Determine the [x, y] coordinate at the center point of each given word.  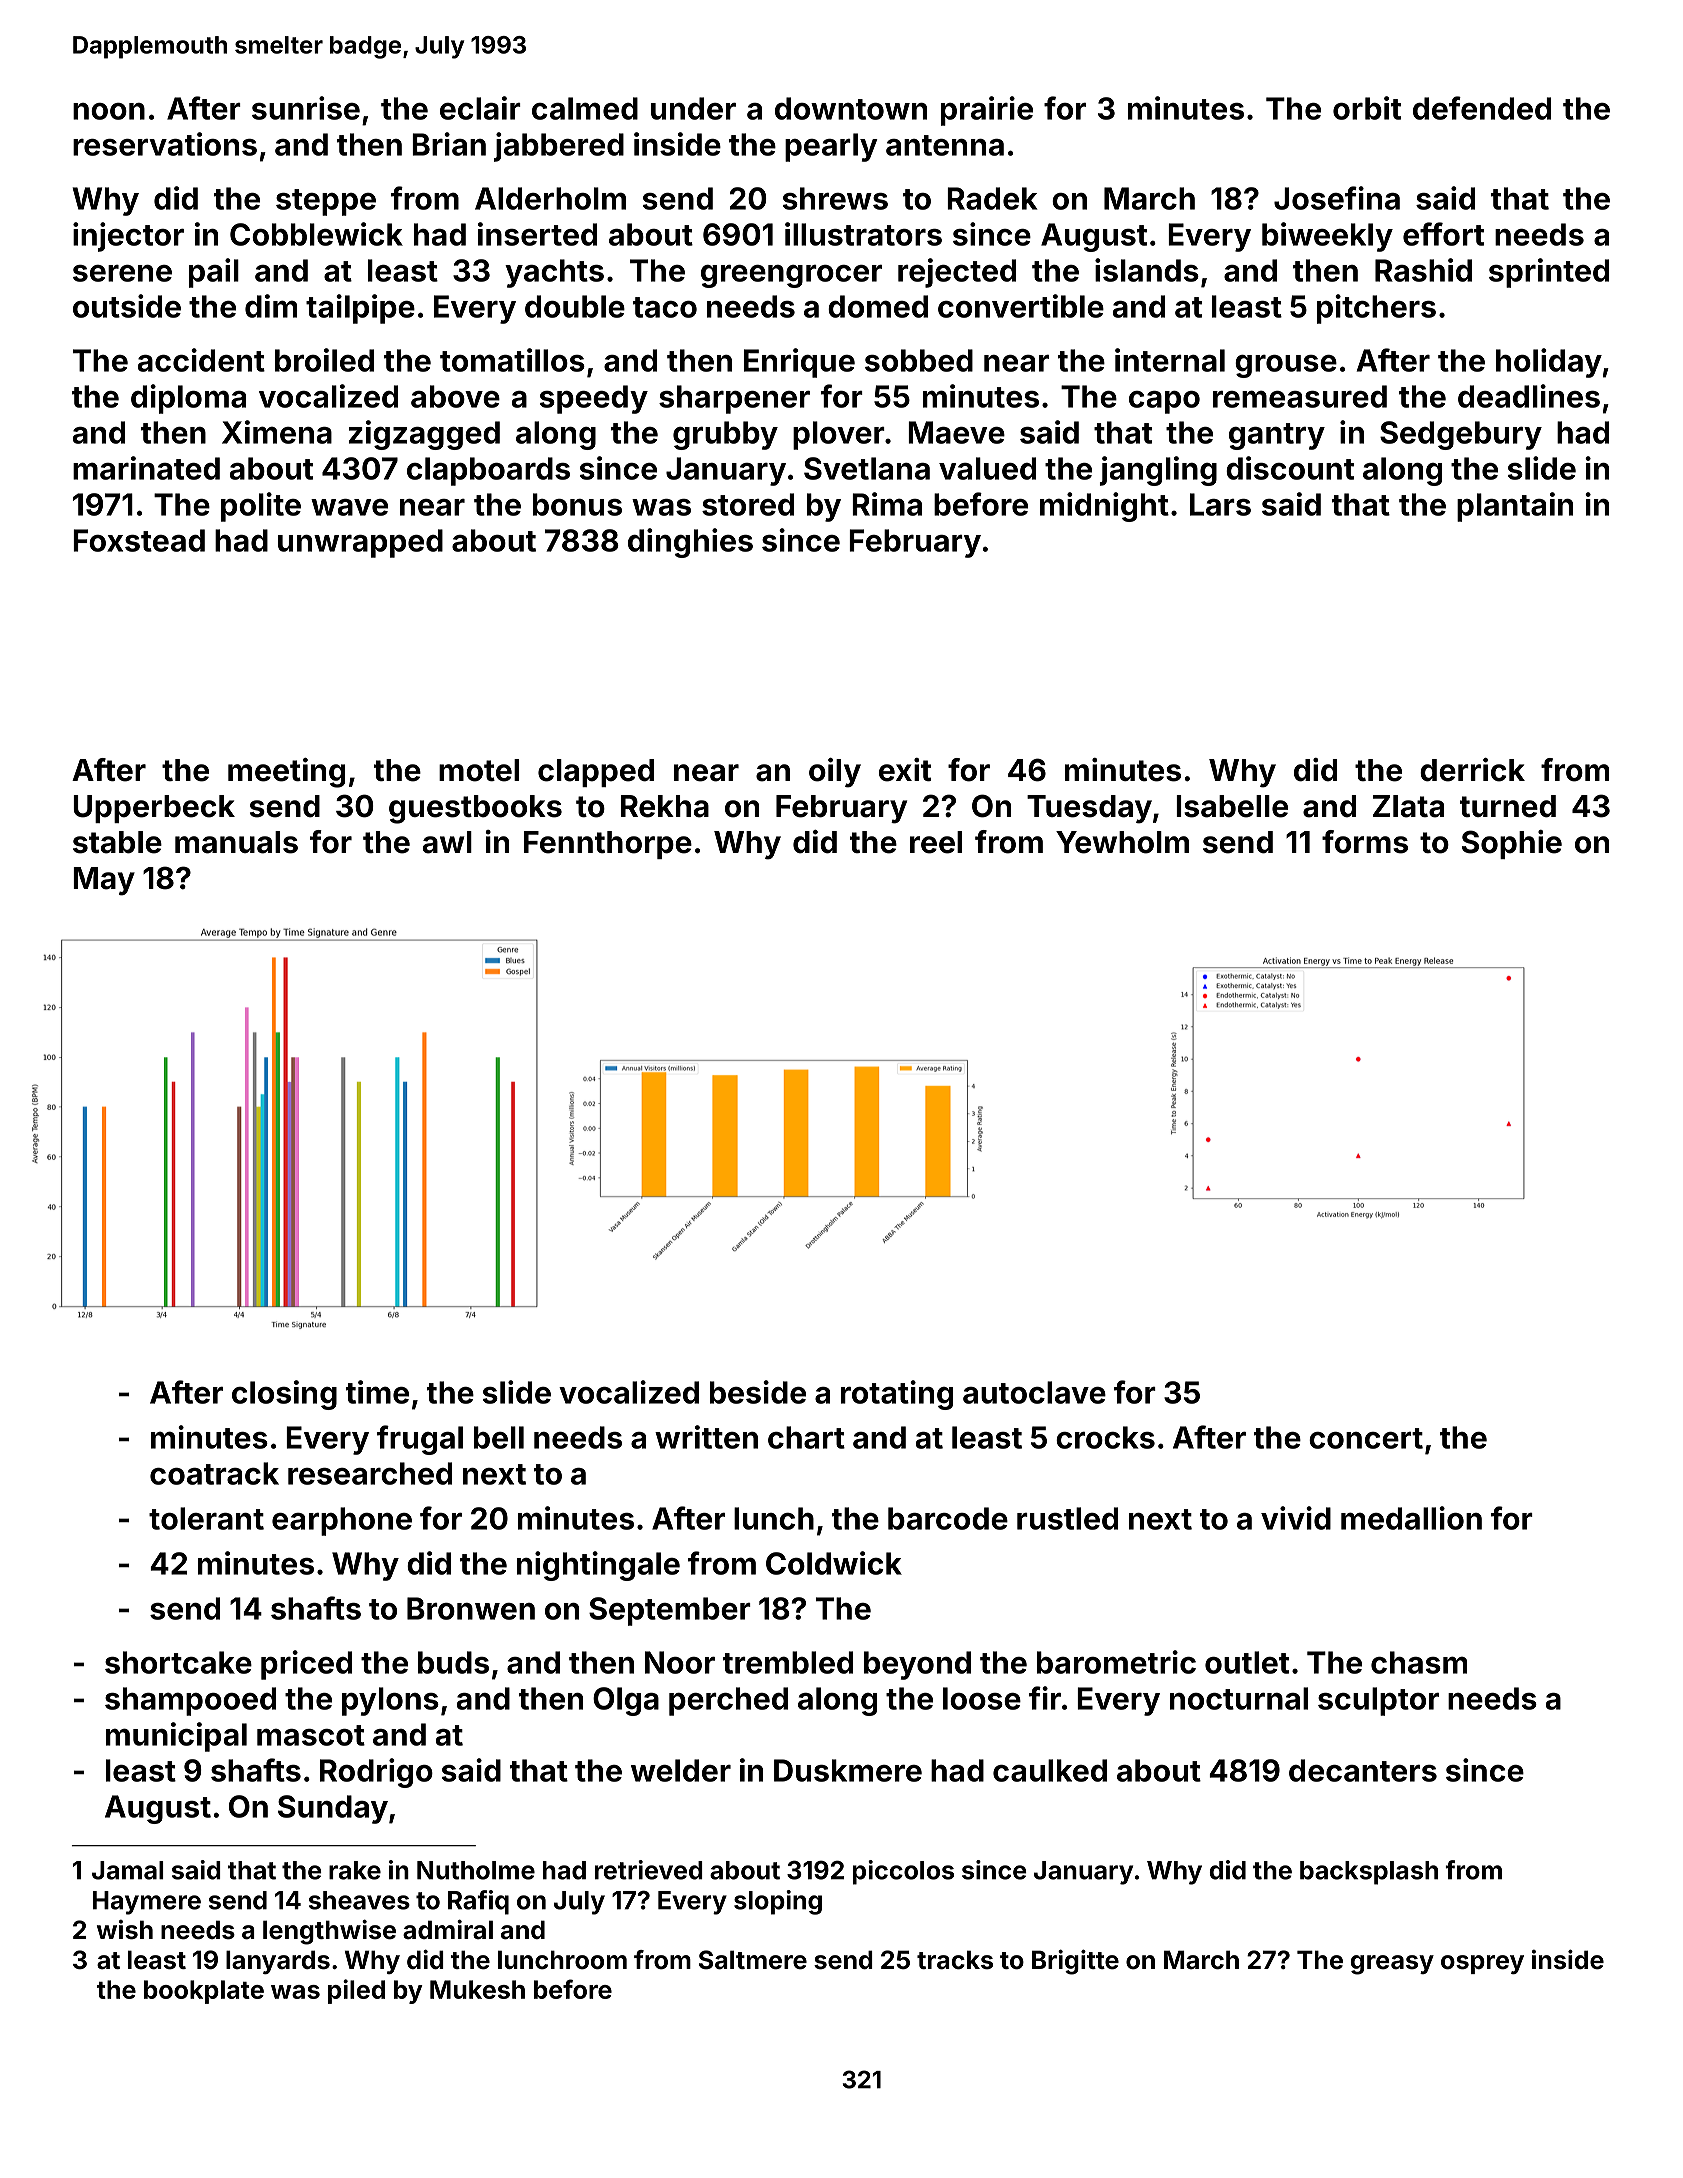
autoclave [1034, 1392]
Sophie [1512, 844]
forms [1365, 842]
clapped [596, 773]
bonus [577, 504]
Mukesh [477, 1989]
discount [1290, 468]
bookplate [204, 1992]
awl [447, 842]
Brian [449, 144]
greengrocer [791, 276]
